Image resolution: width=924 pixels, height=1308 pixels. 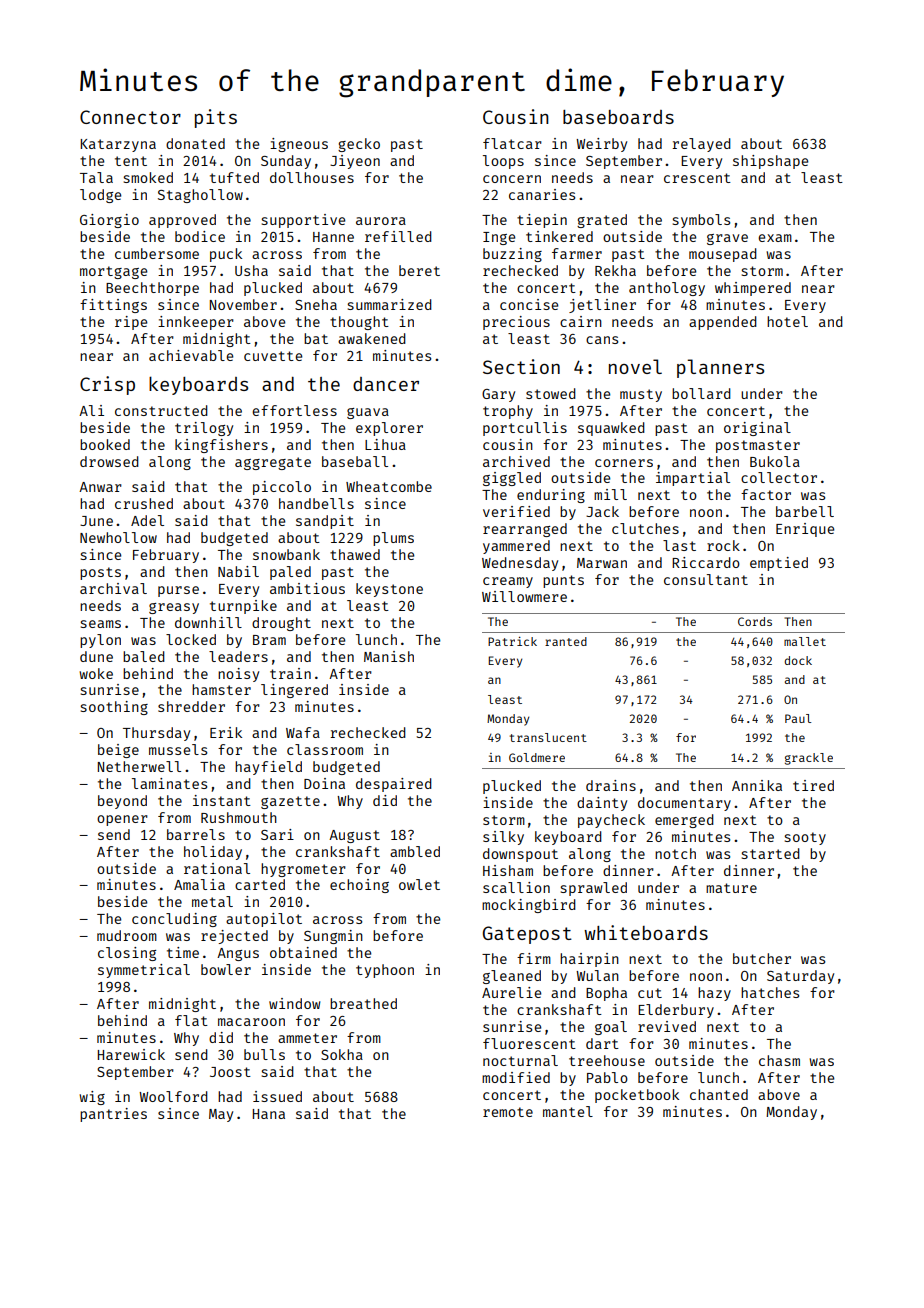 I want to click on Rushmouth, so click(x=239, y=817).
